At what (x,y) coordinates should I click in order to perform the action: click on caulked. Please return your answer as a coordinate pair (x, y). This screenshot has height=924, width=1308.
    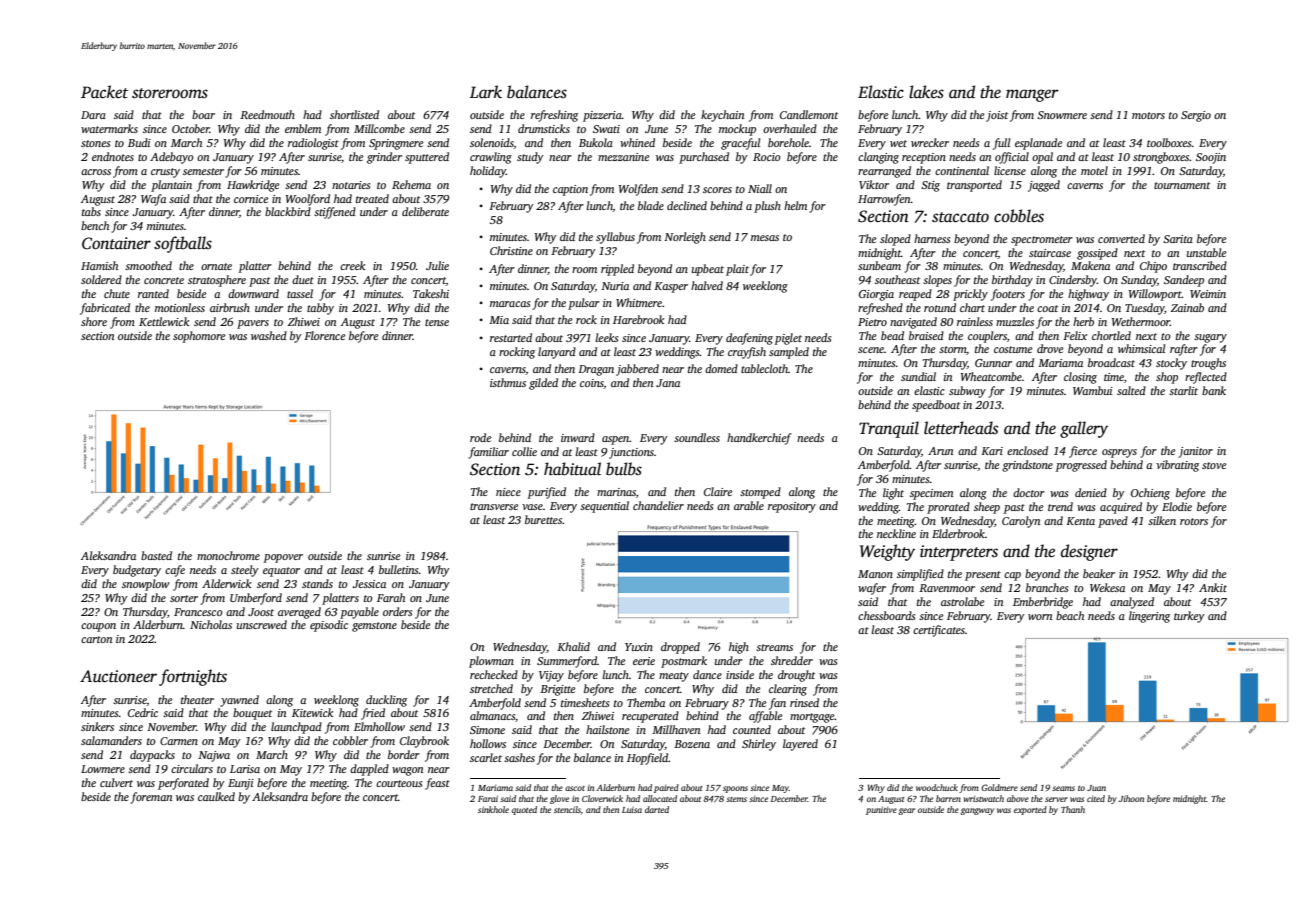
    Looking at the image, I should click on (216, 796).
